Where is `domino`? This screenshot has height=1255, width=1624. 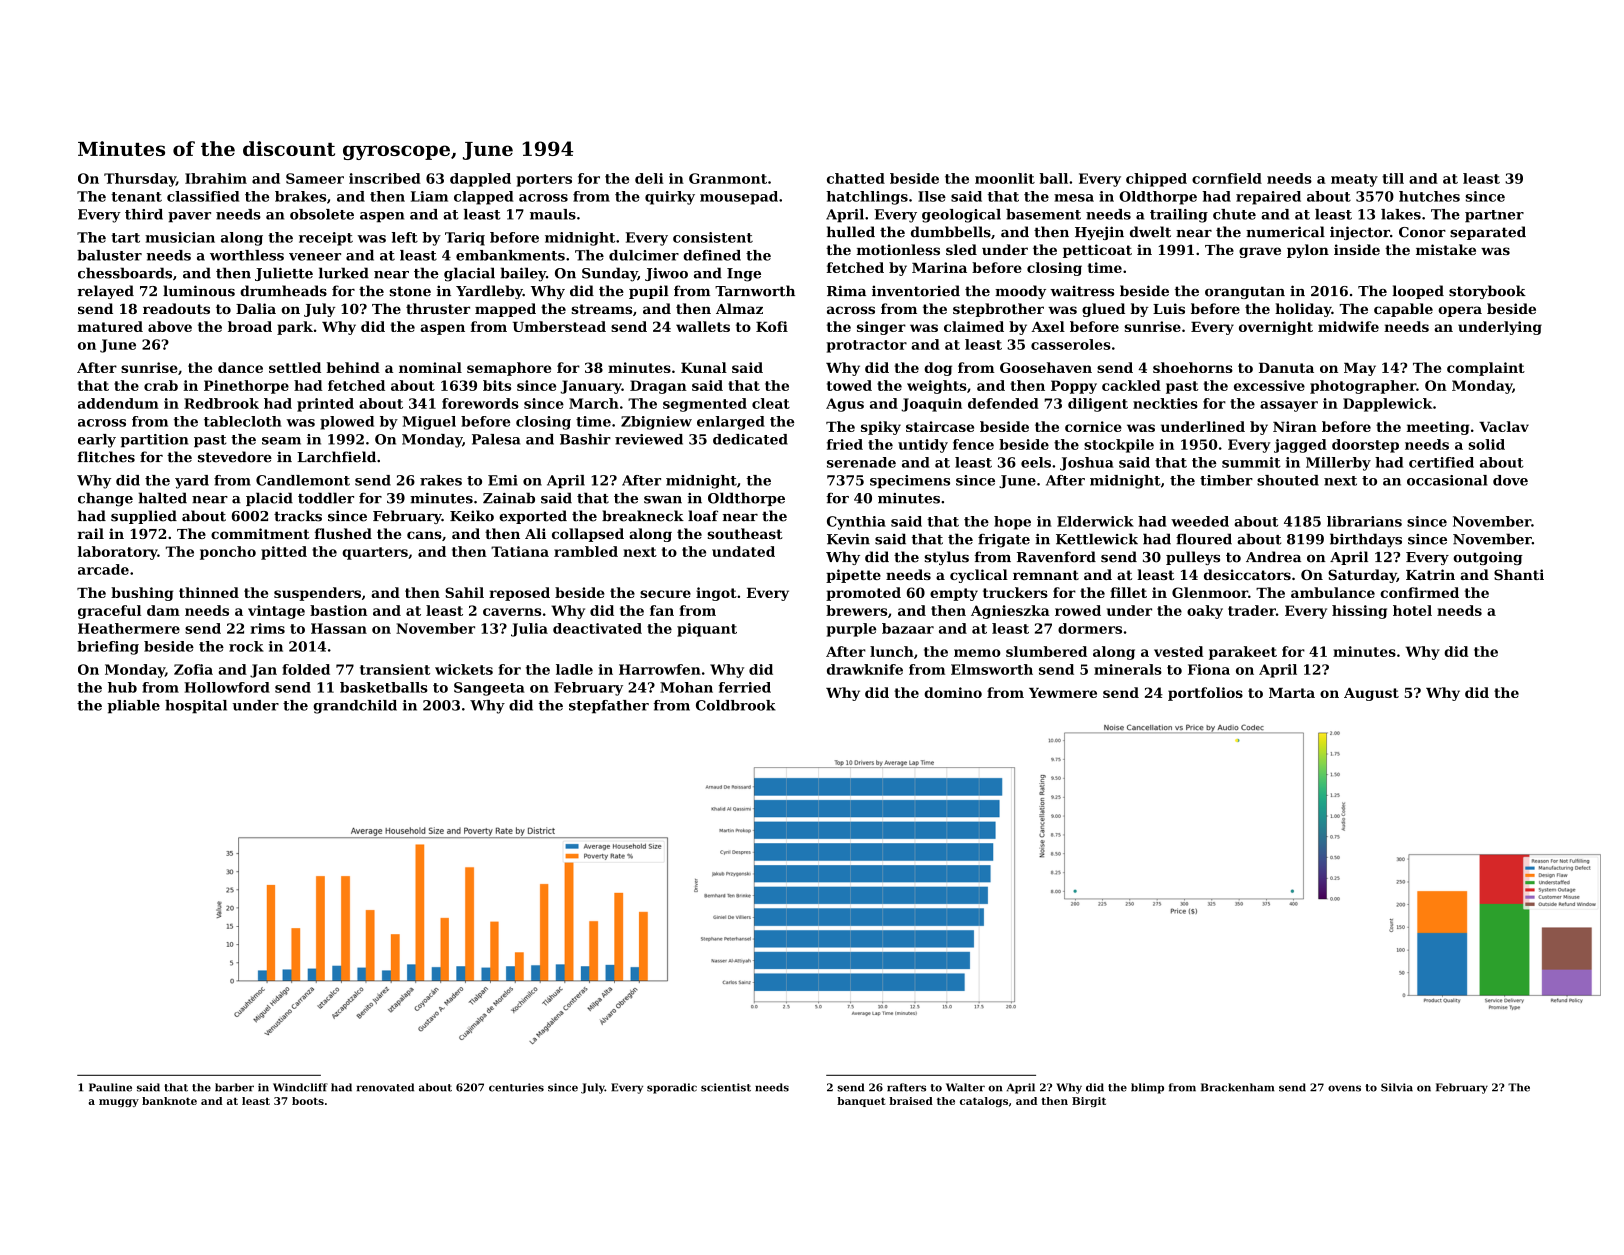
domino is located at coordinates (953, 692).
